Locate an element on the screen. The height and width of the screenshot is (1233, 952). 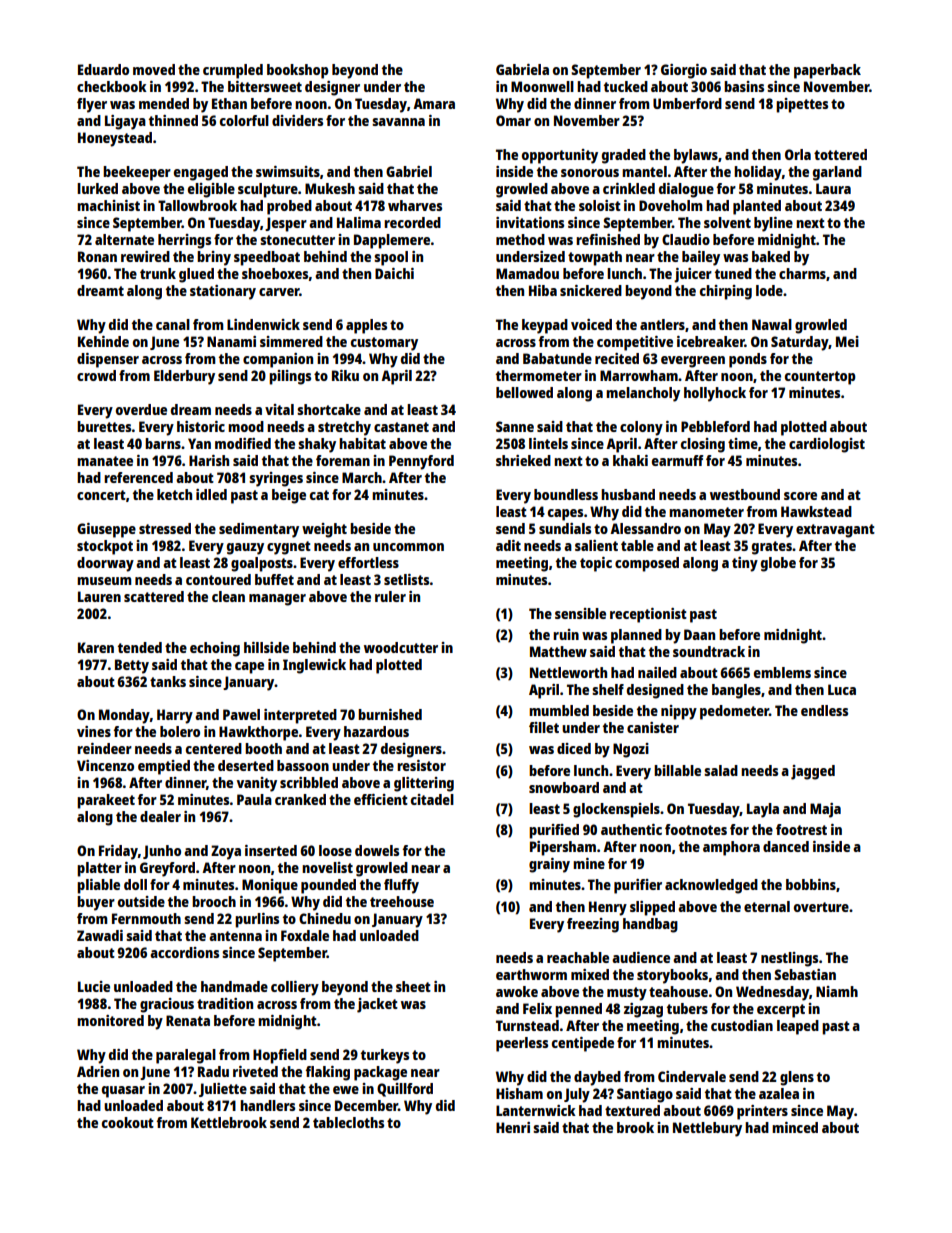
Pawel is located at coordinates (241, 714).
